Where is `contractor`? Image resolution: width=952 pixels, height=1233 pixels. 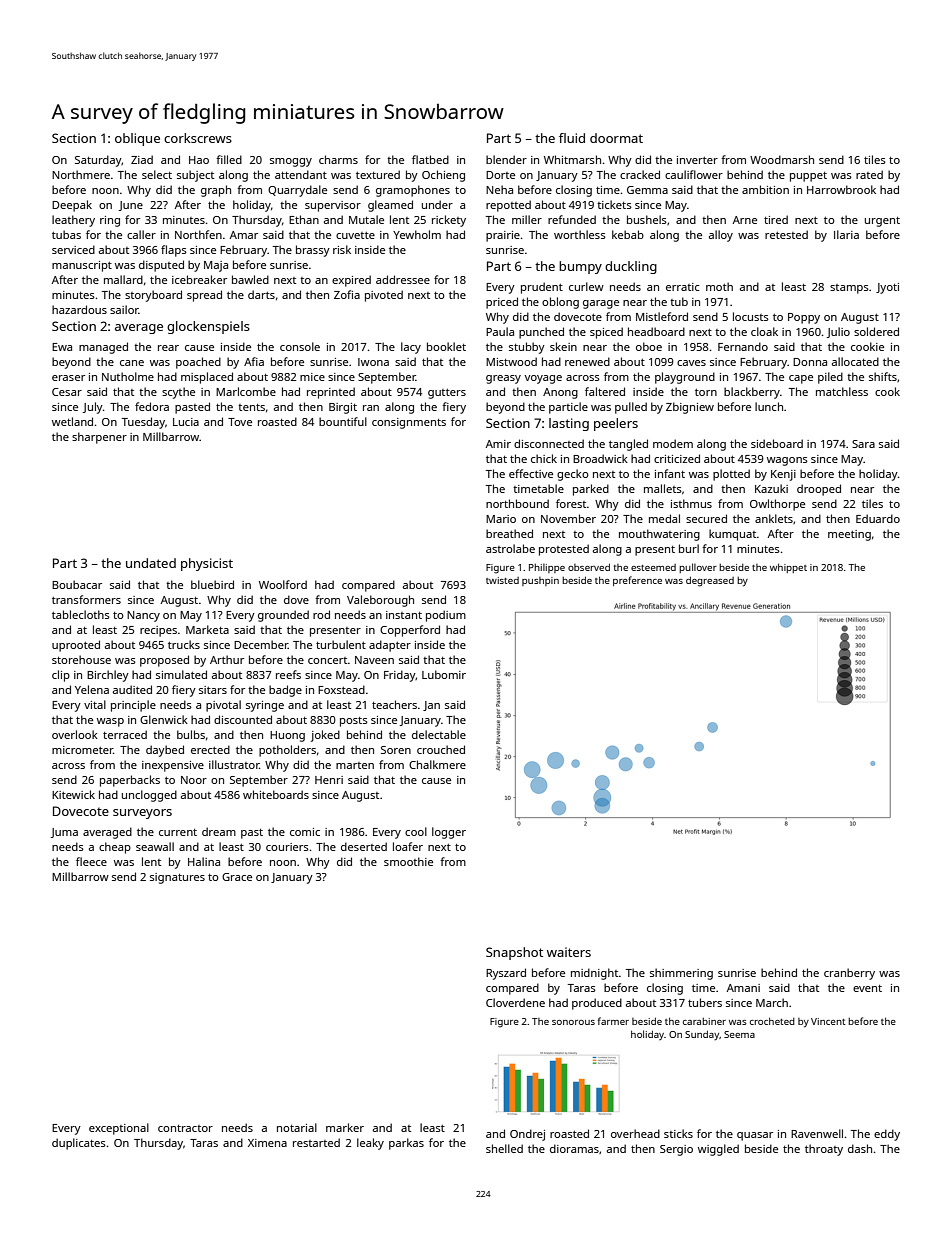
contractor is located at coordinates (185, 1128).
